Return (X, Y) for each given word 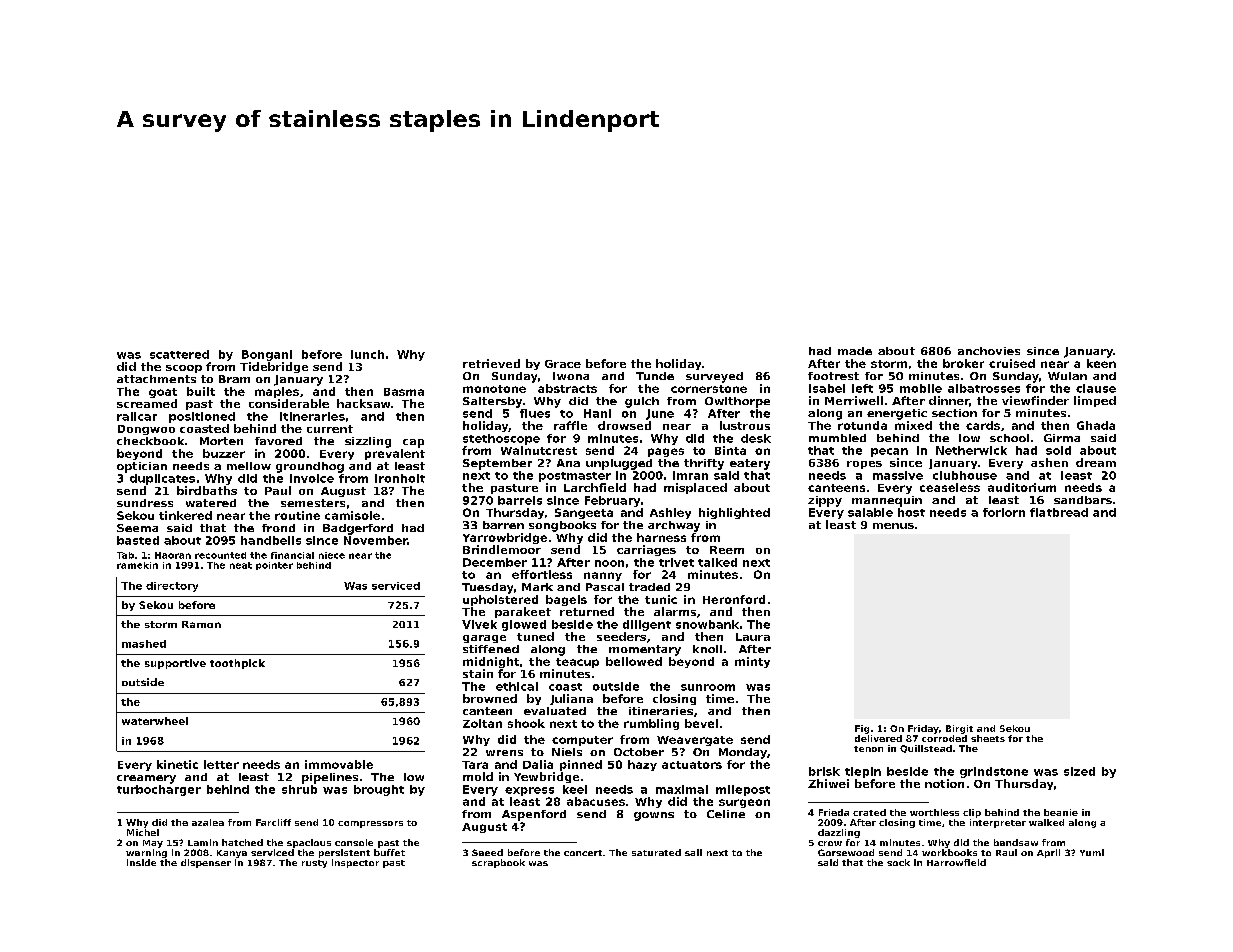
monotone (494, 389)
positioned (202, 417)
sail (693, 852)
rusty (314, 864)
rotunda (862, 425)
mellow (249, 466)
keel (575, 789)
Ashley (670, 513)
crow (830, 843)
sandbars (1083, 500)
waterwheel (155, 721)
